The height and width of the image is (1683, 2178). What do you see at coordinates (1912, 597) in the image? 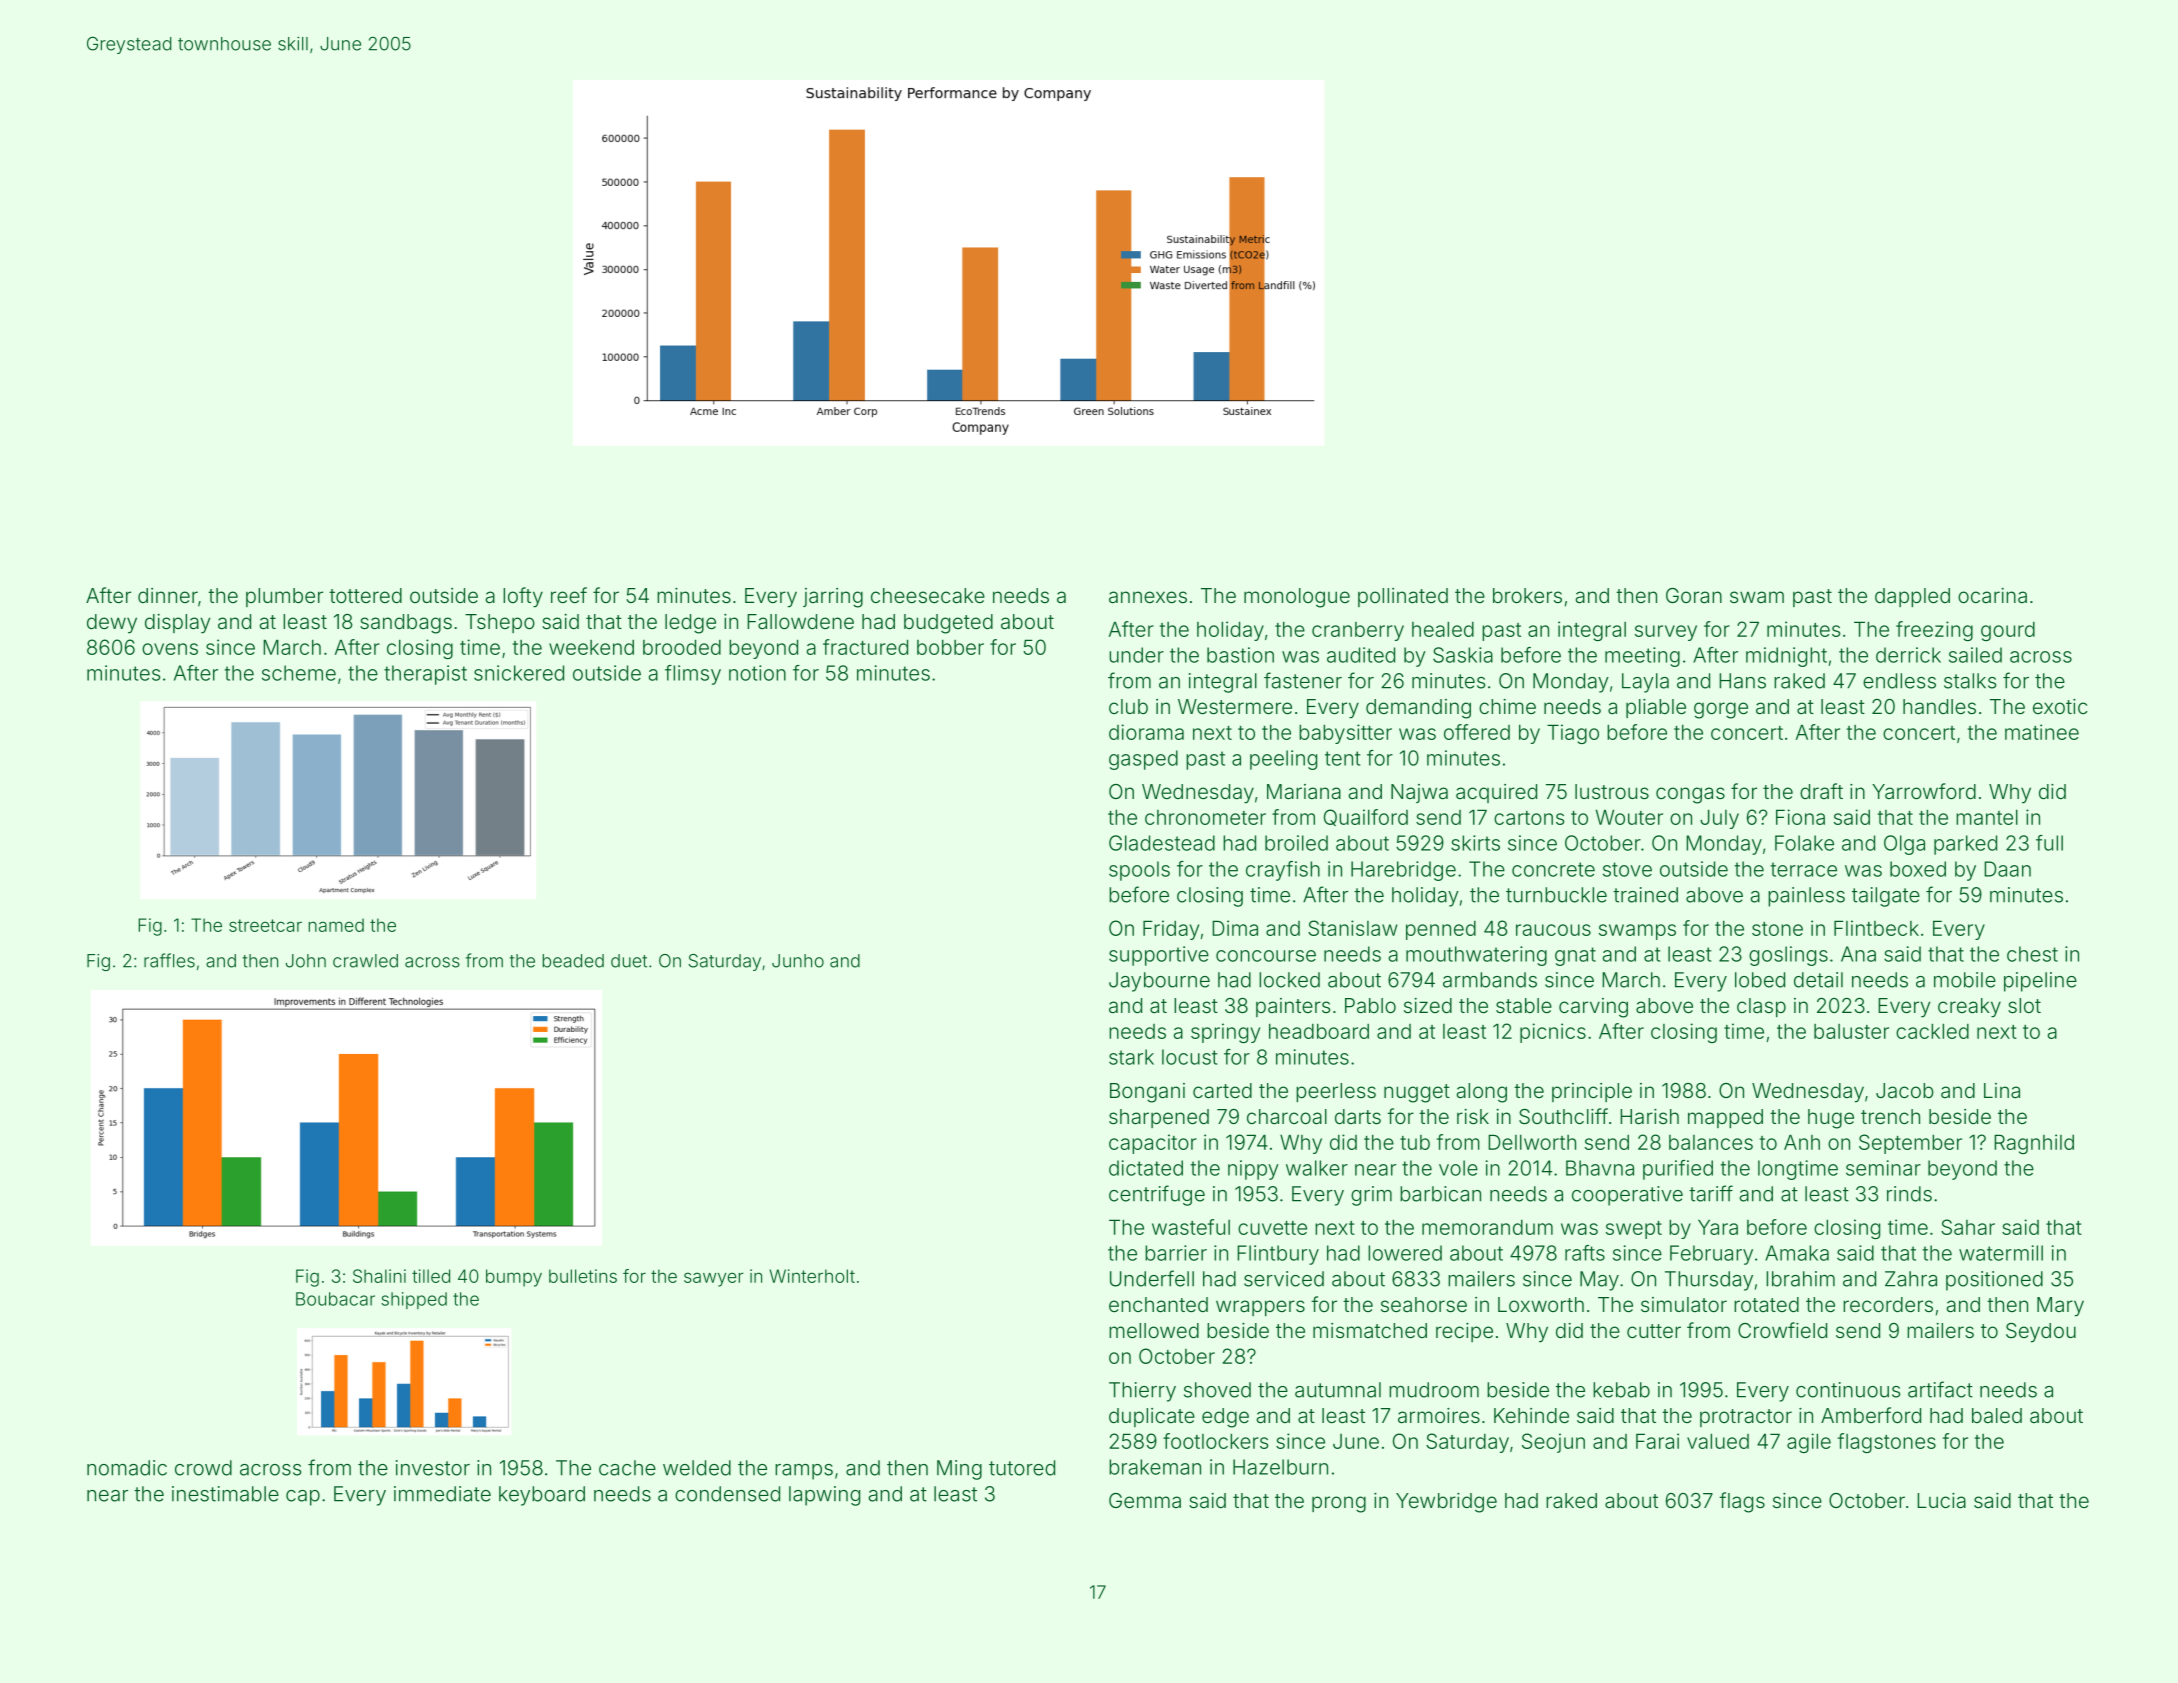
I see `dappled` at bounding box center [1912, 597].
